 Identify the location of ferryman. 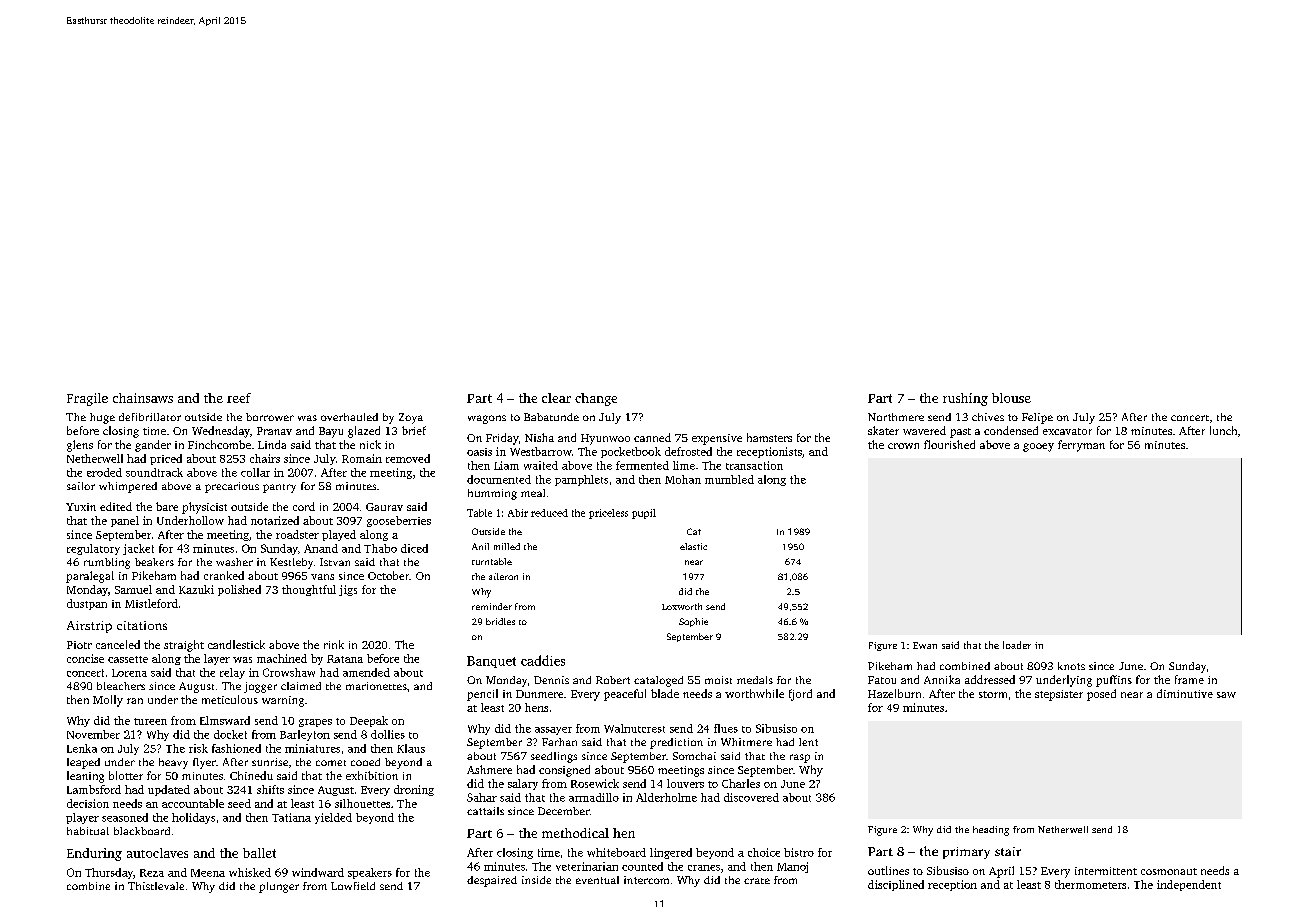
(1081, 446).
